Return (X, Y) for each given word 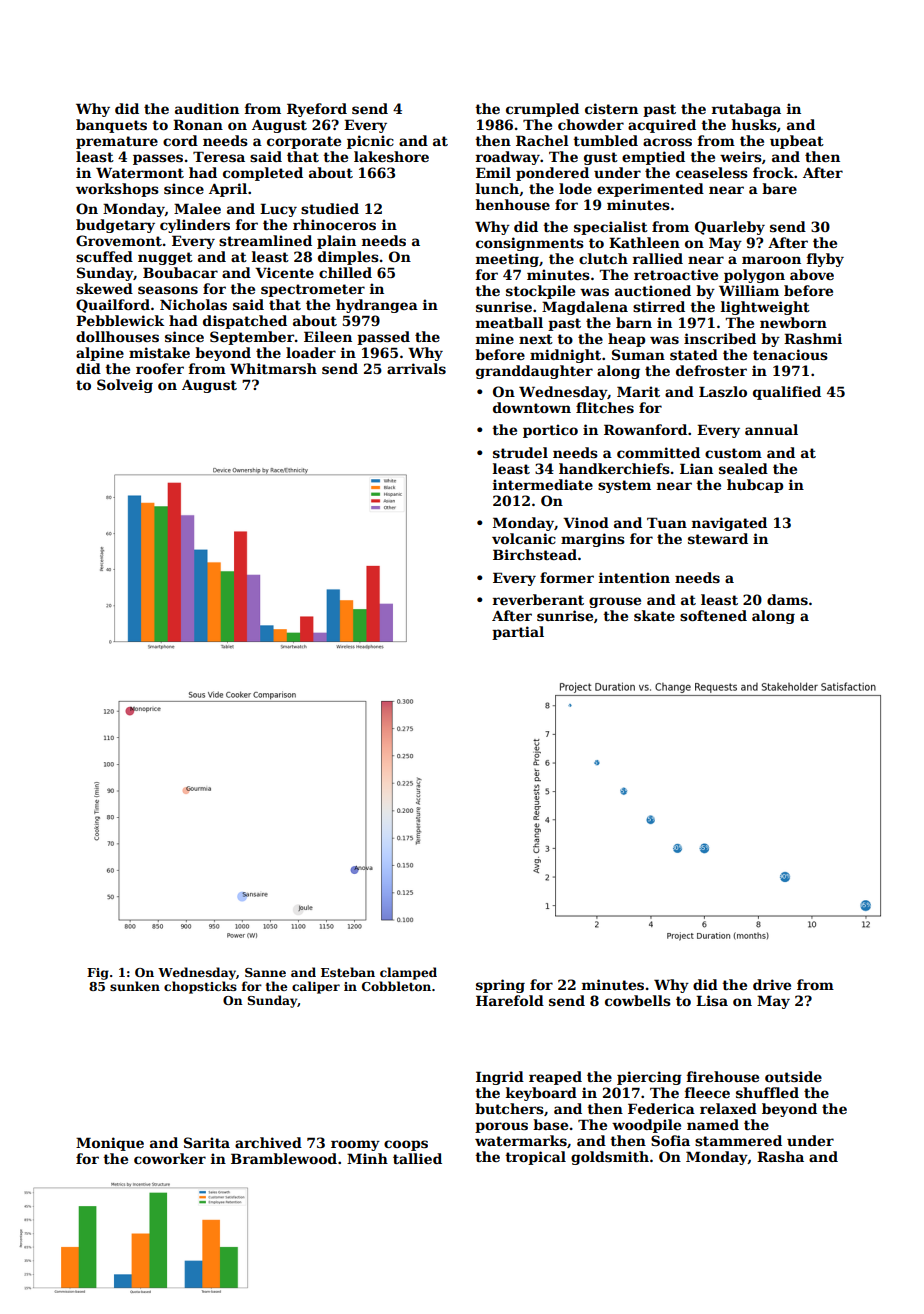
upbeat (797, 142)
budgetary (115, 226)
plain (336, 242)
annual (771, 429)
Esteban (348, 972)
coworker (170, 1158)
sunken (135, 986)
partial (518, 633)
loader (311, 352)
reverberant (538, 599)
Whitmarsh (273, 368)
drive (772, 984)
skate (654, 615)
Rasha (780, 1156)
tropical (535, 1158)
